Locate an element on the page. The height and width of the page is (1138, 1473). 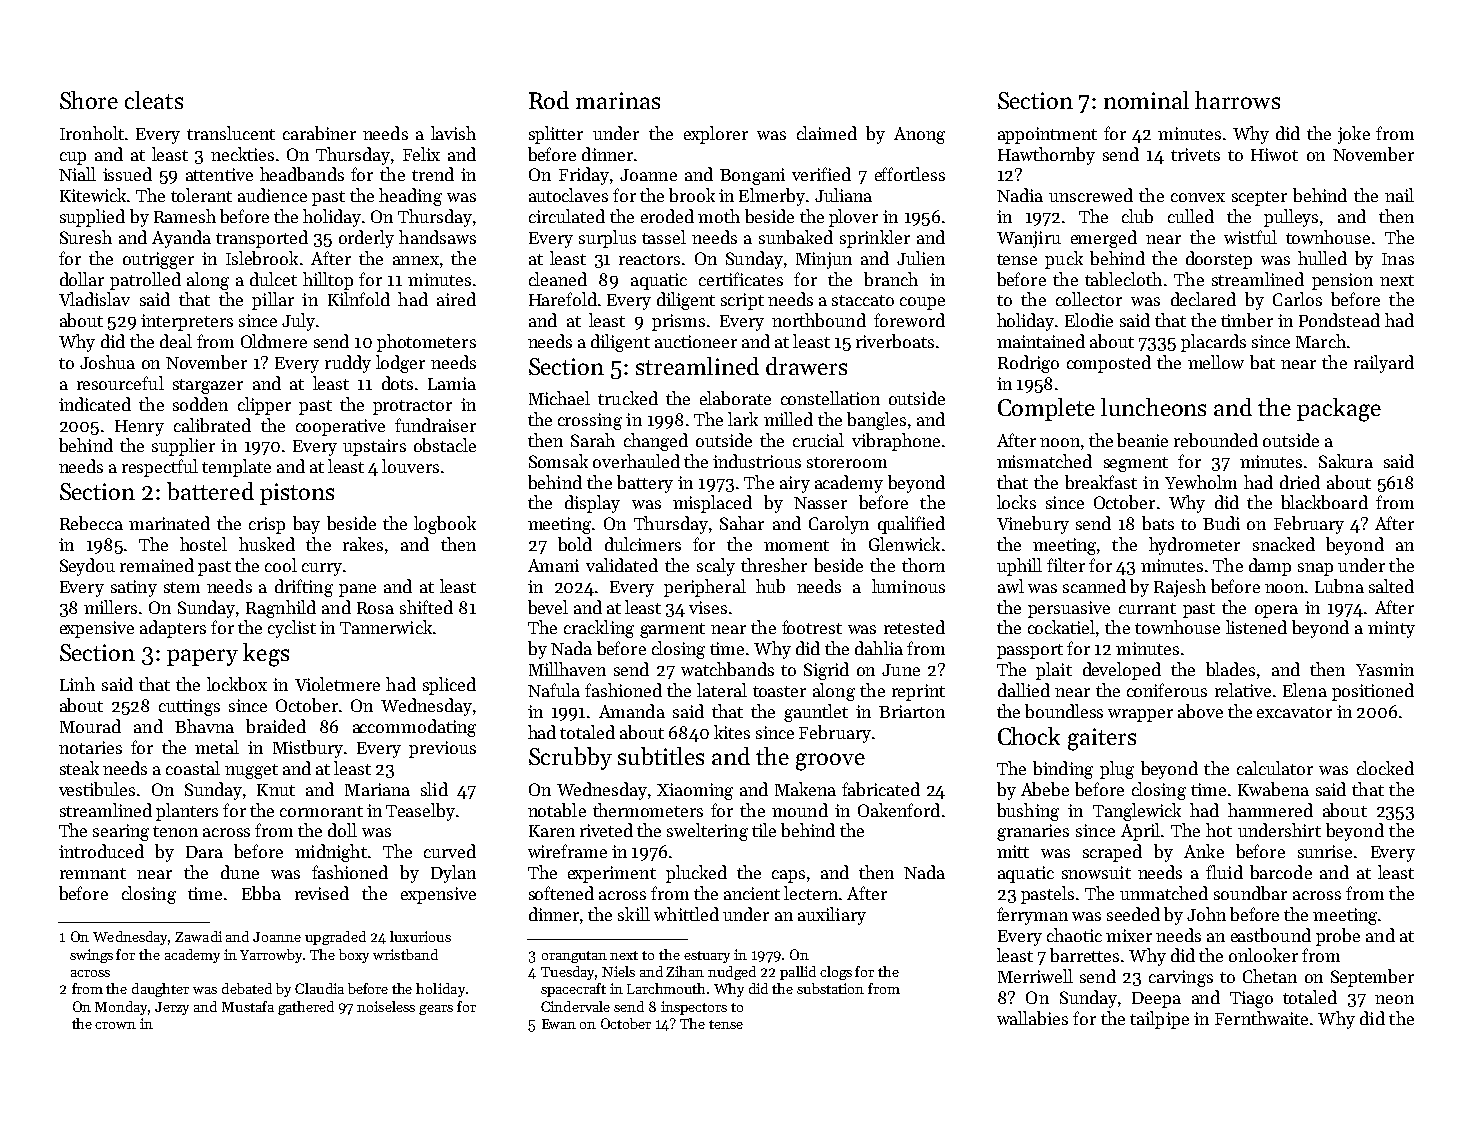
Deepa is located at coordinates (1156, 1000).
